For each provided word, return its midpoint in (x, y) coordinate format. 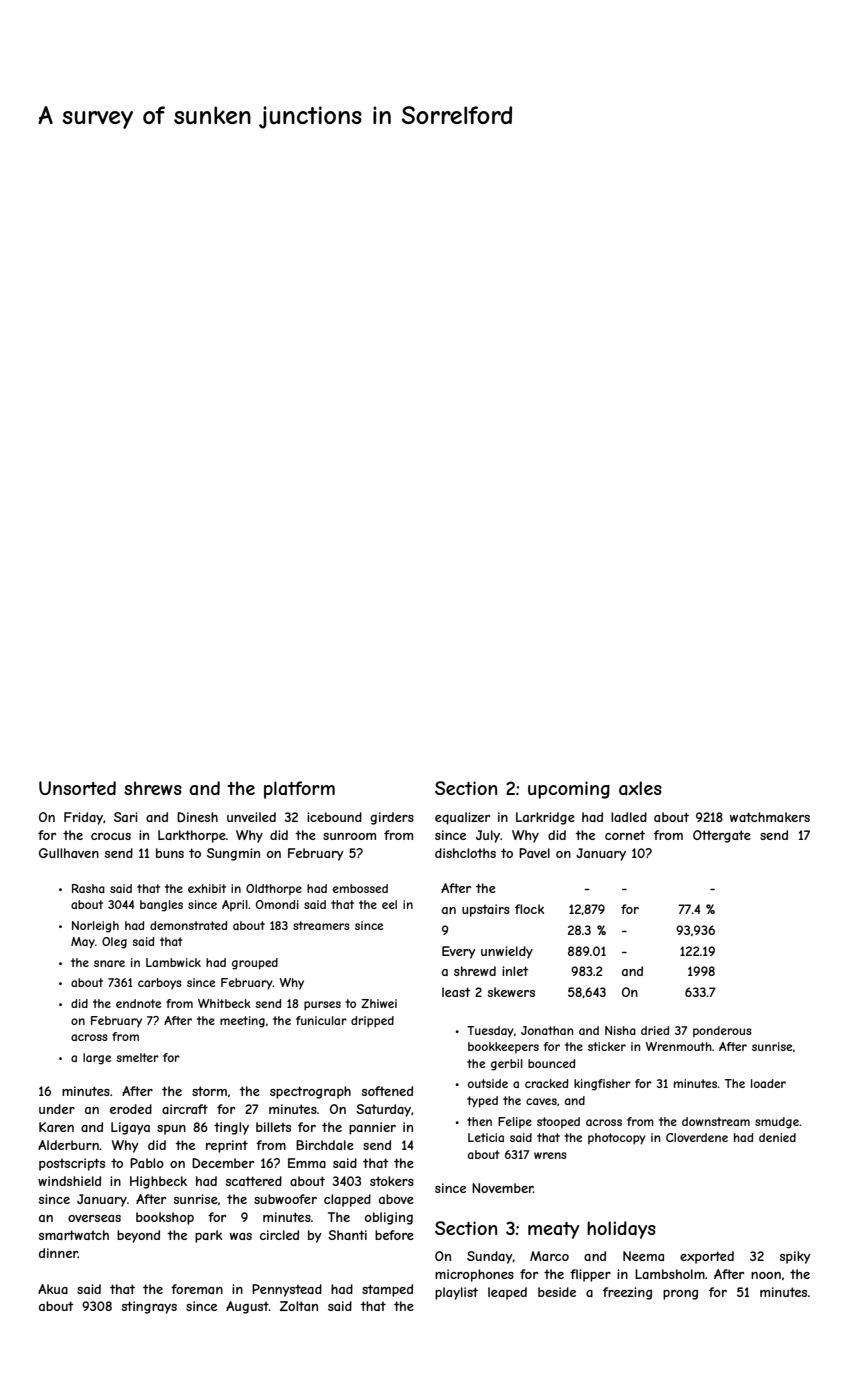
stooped (558, 1122)
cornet (625, 835)
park (209, 1236)
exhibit (207, 888)
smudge (777, 1123)
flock (529, 909)
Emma (307, 1163)
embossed (360, 888)
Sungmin (233, 854)
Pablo (147, 1163)
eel (389, 904)
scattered (253, 1181)
